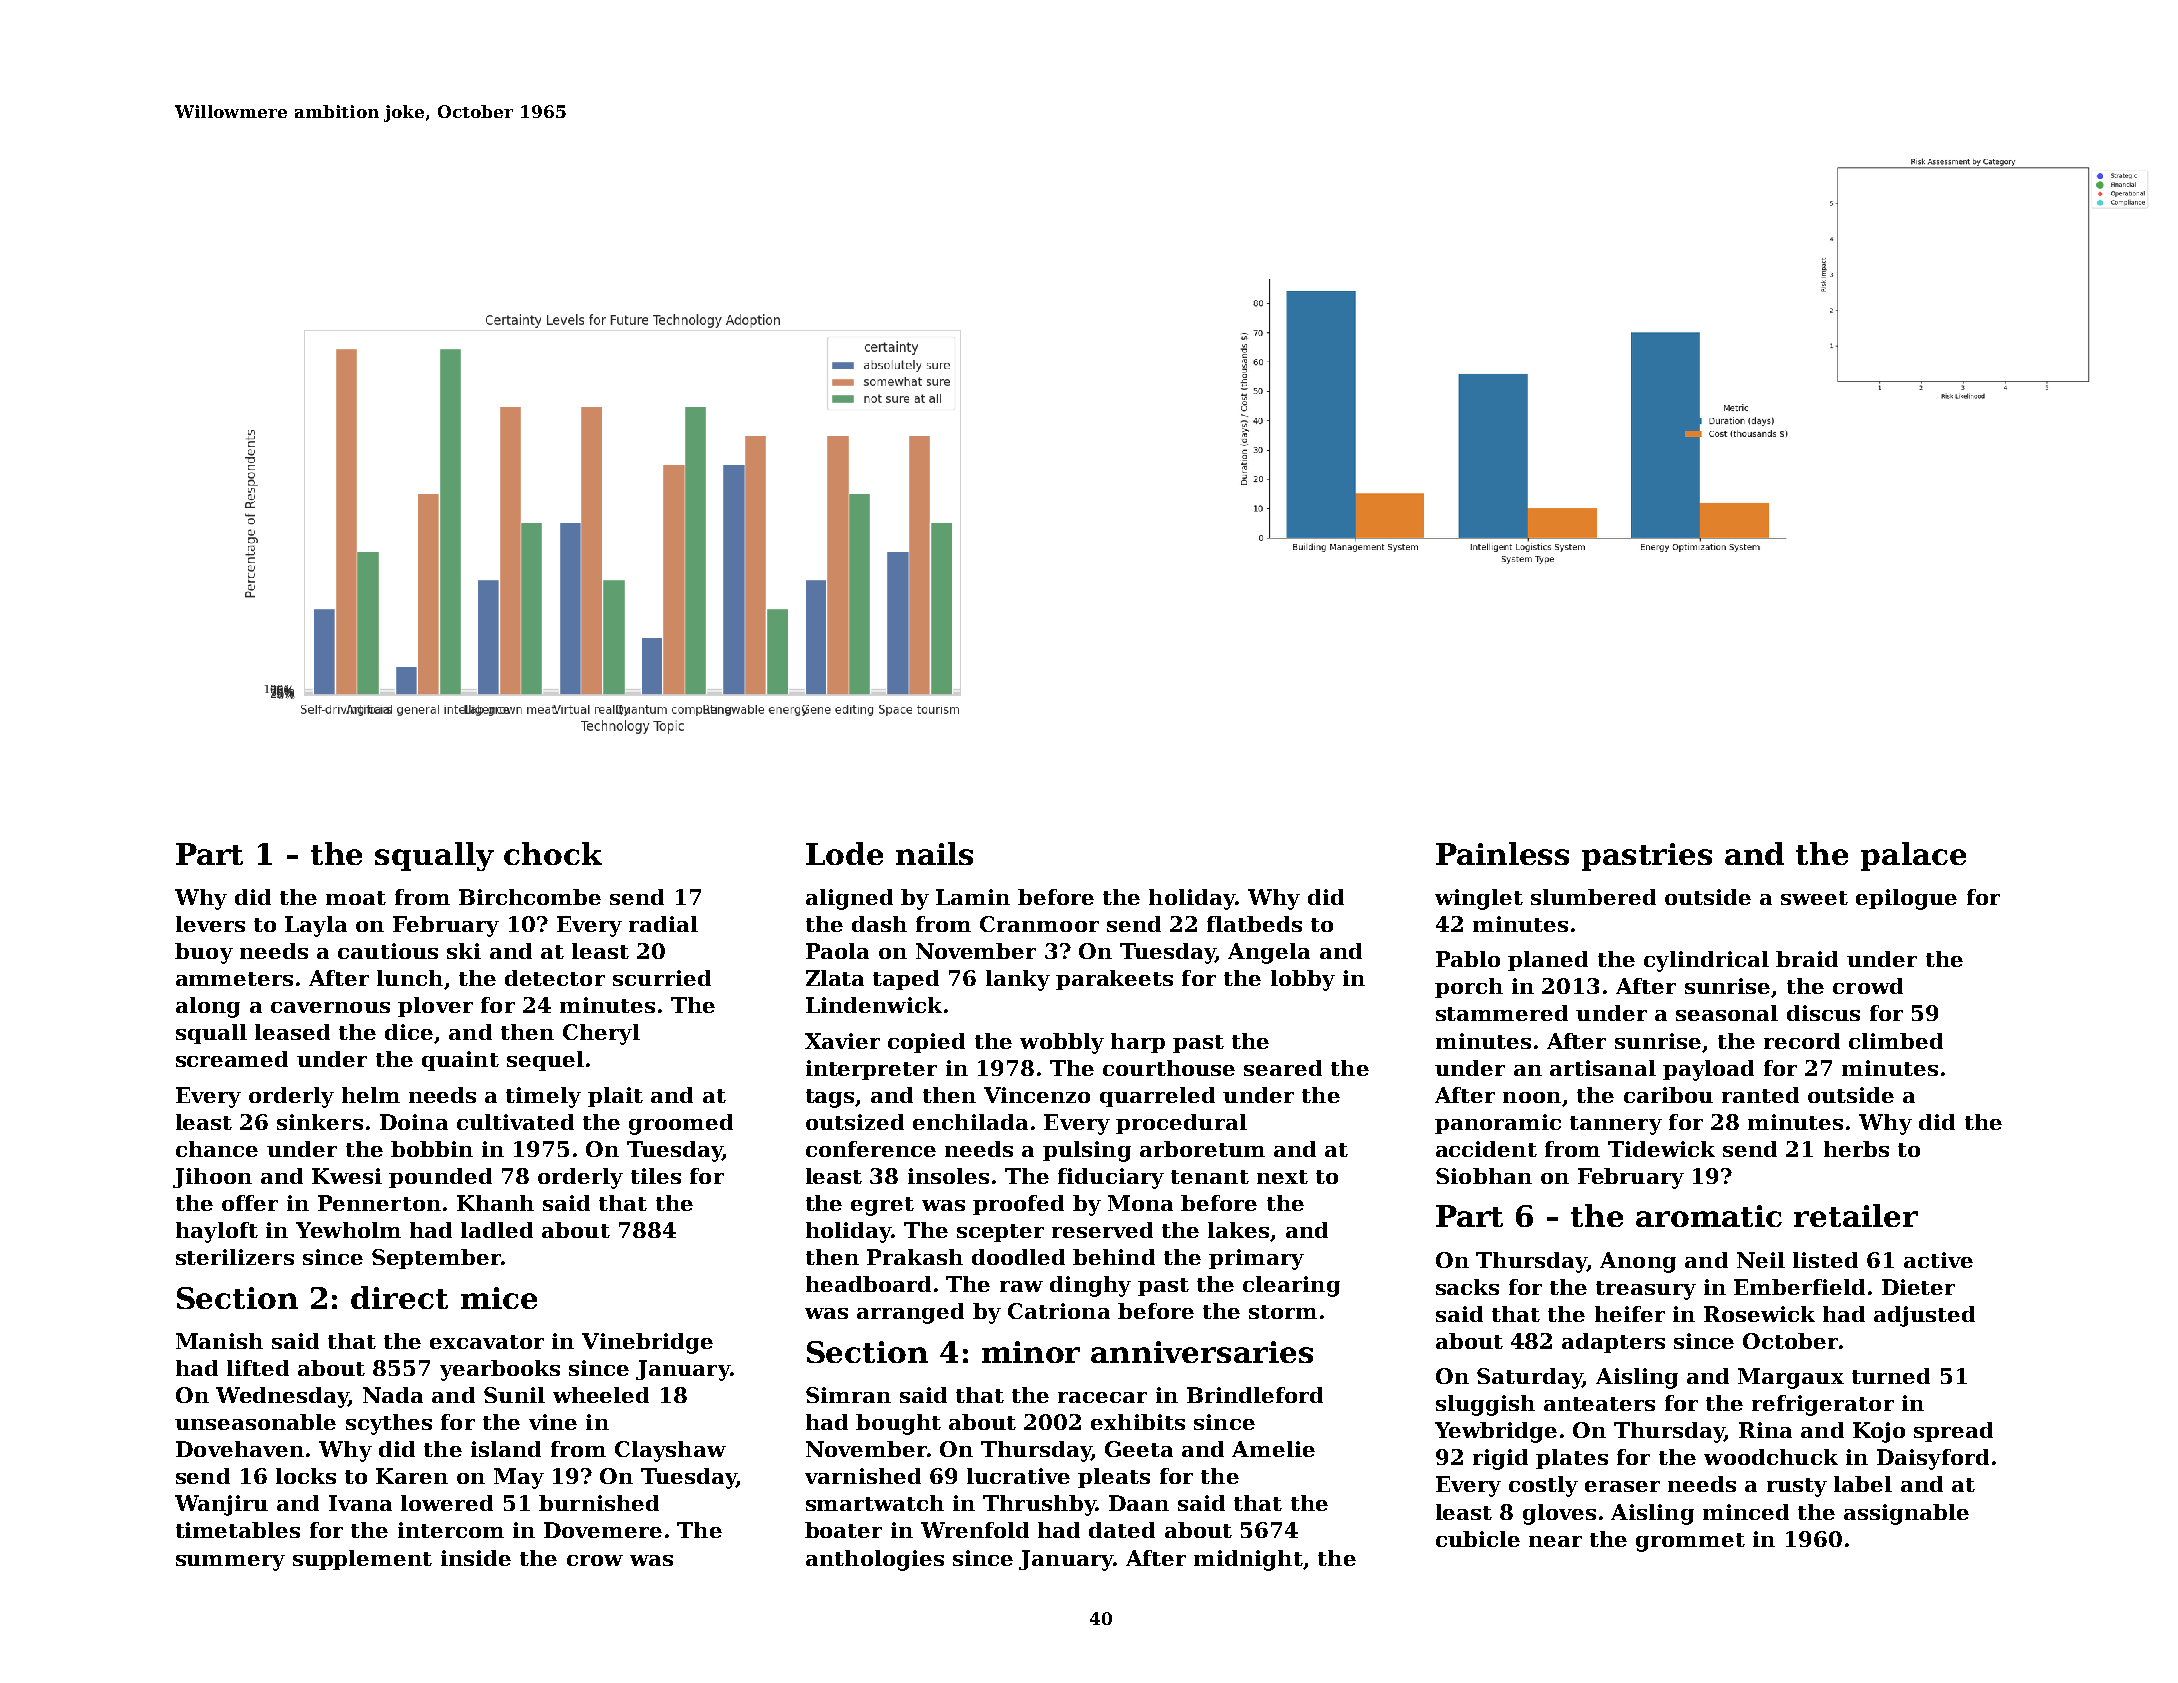 The height and width of the screenshot is (1683, 2178). I want to click on wobbly, so click(1062, 1043).
